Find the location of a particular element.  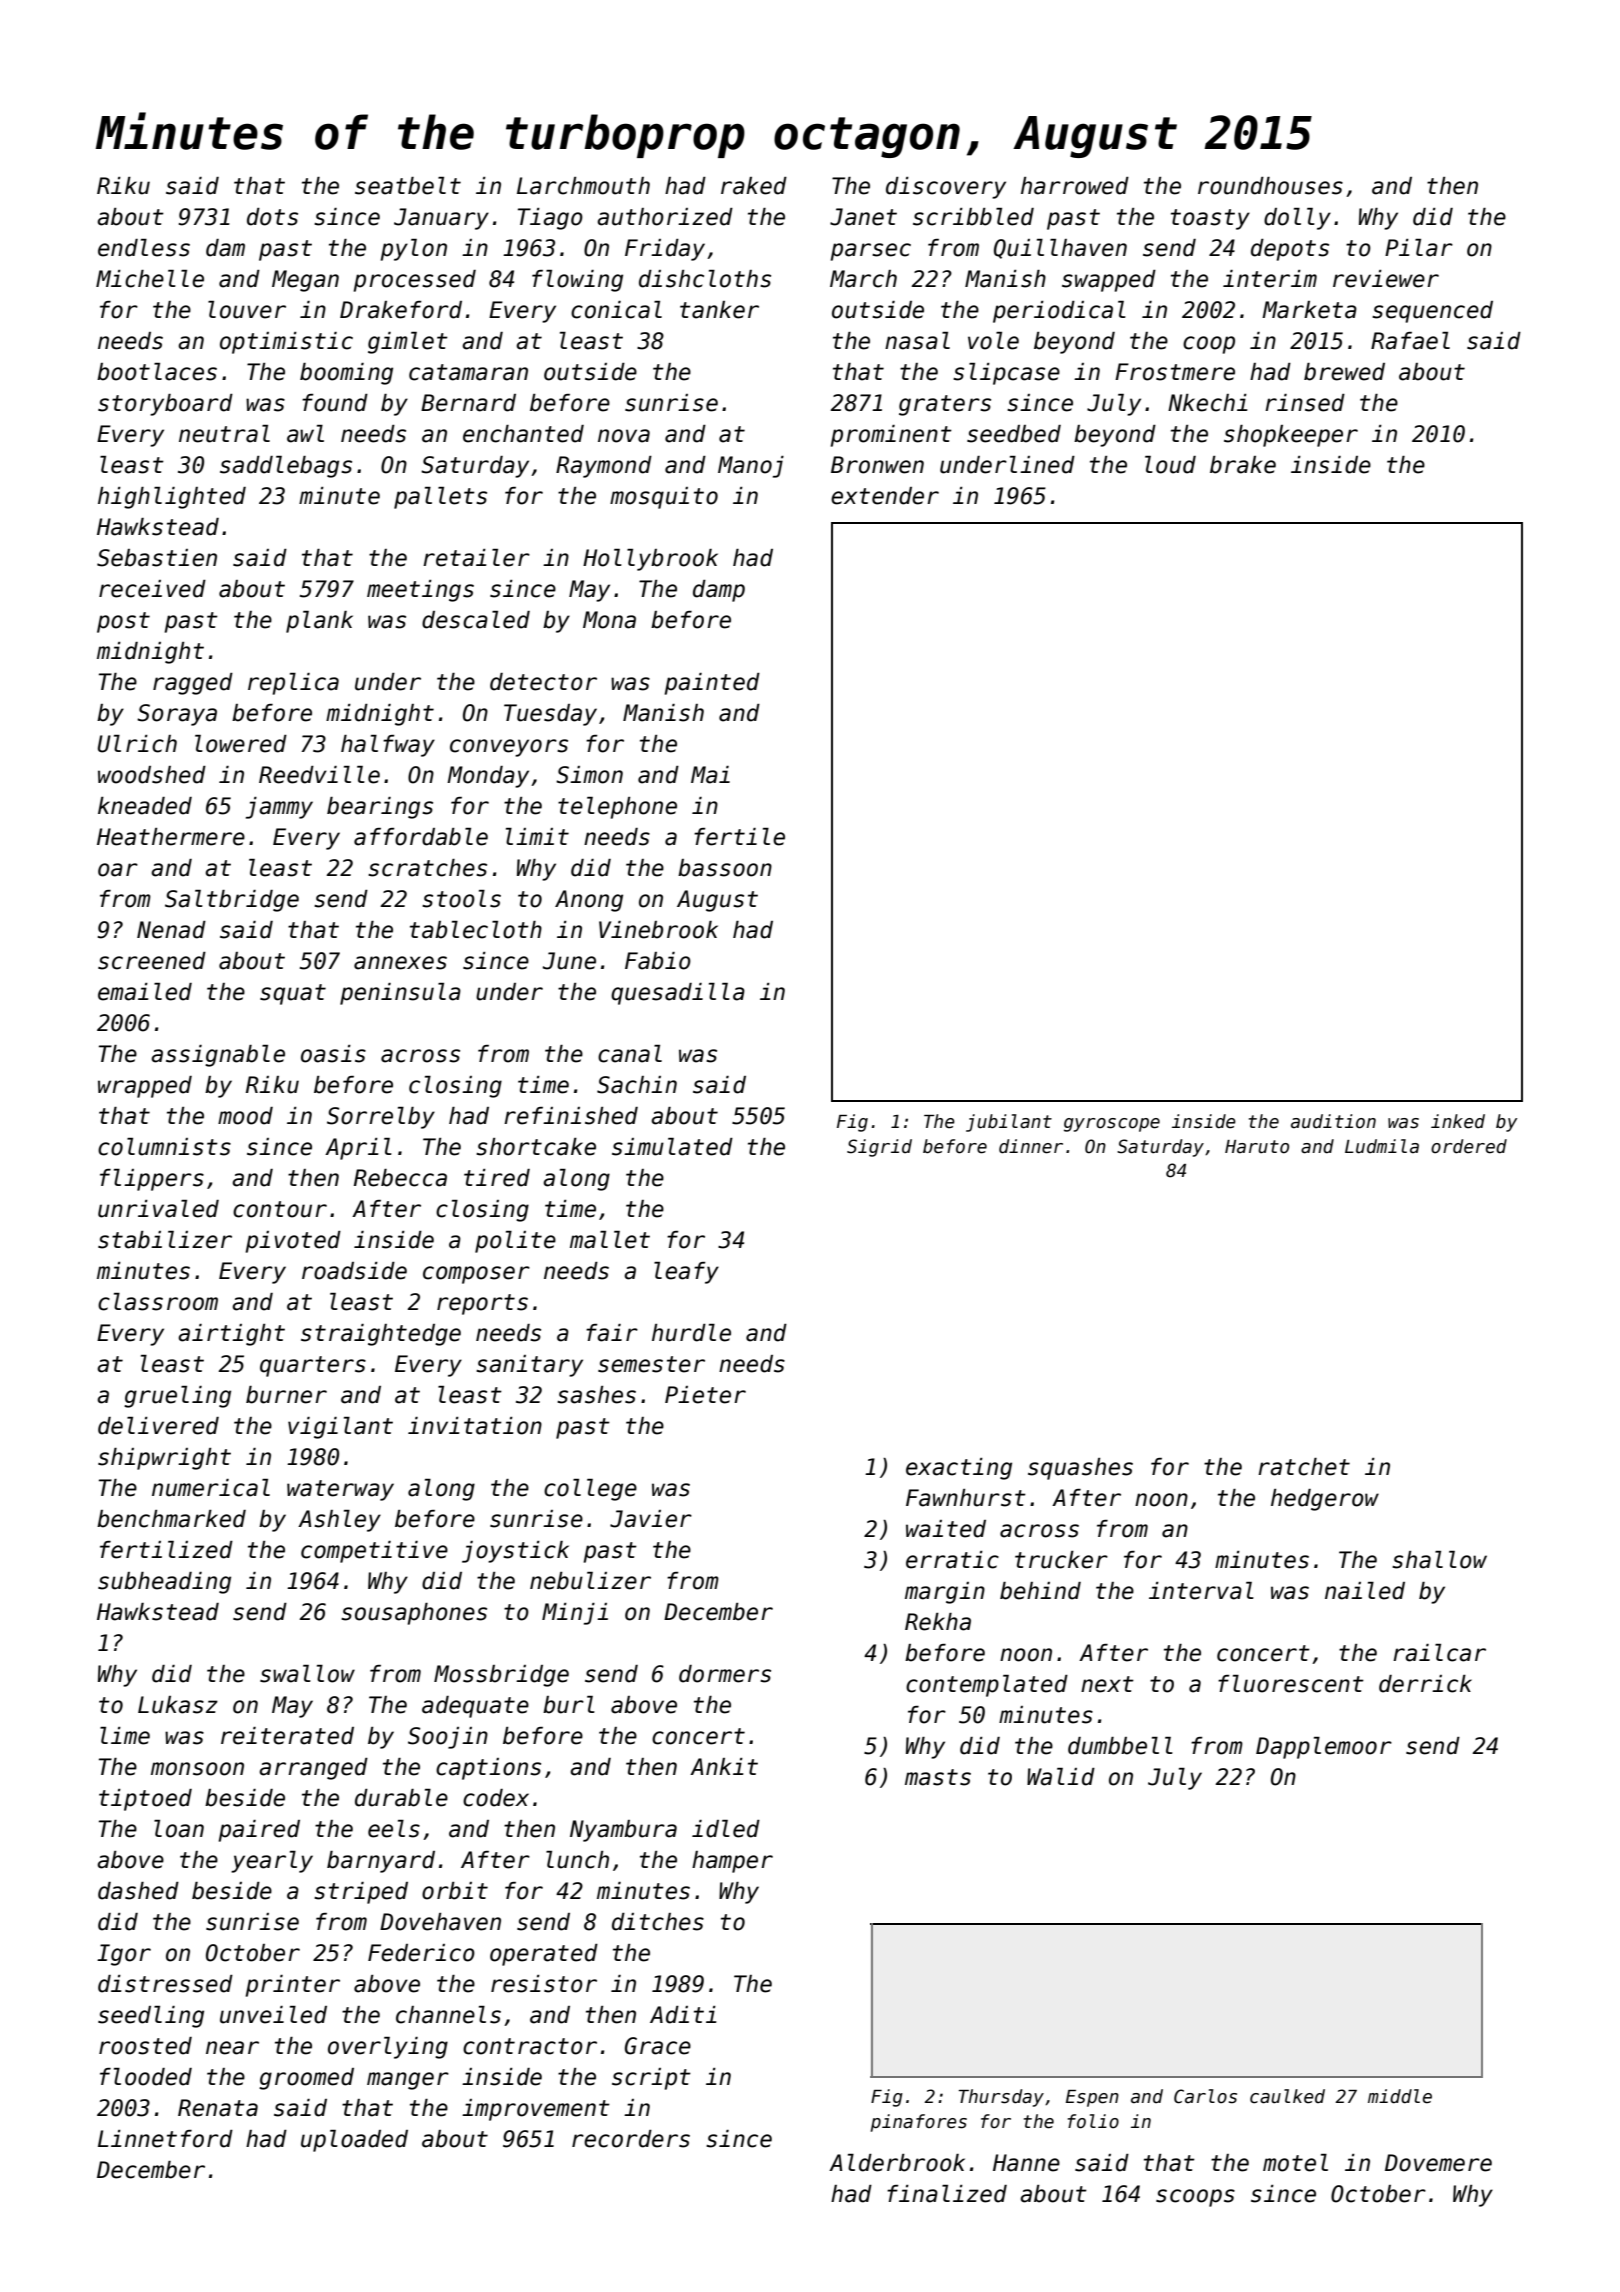

painted is located at coordinates (712, 684).
